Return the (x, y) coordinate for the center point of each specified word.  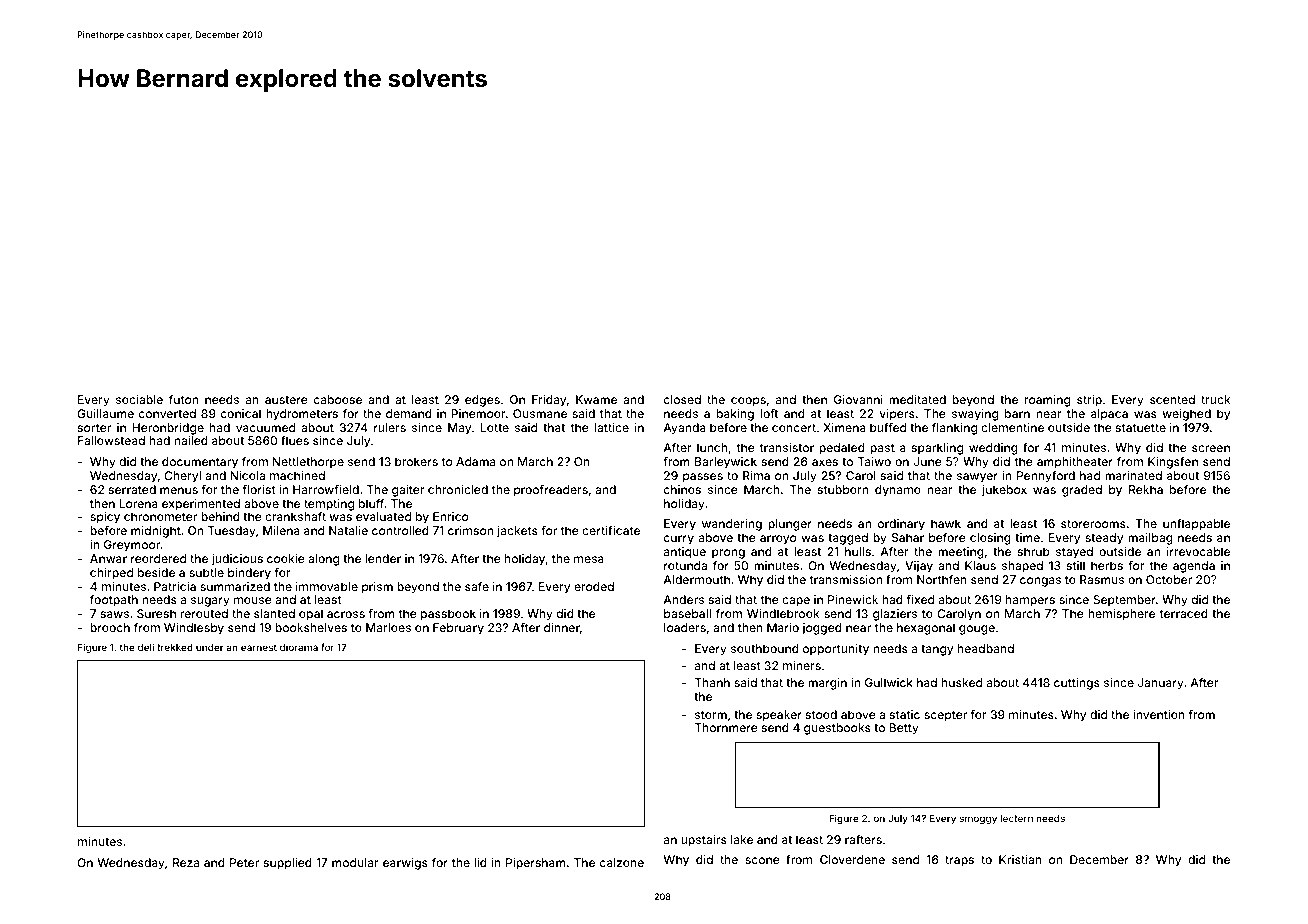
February (458, 629)
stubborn (843, 489)
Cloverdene (852, 859)
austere (286, 400)
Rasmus (1102, 579)
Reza (186, 862)
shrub (1034, 551)
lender (383, 558)
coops (748, 402)
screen (1211, 448)
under (209, 647)
